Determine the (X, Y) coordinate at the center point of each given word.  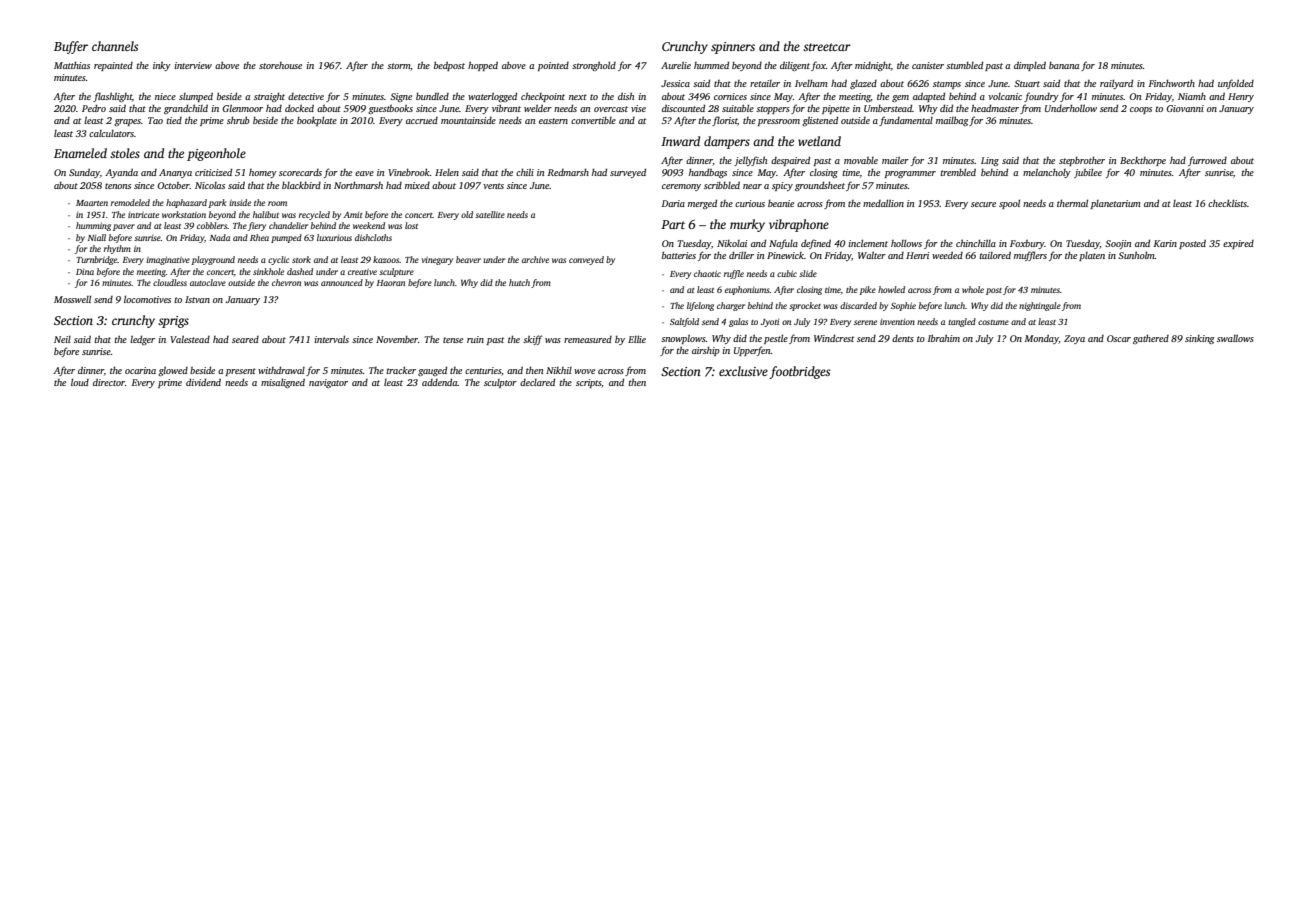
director (109, 382)
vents (493, 186)
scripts (588, 383)
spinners (733, 48)
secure (983, 204)
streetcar (827, 47)
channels (115, 46)
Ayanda (121, 173)
